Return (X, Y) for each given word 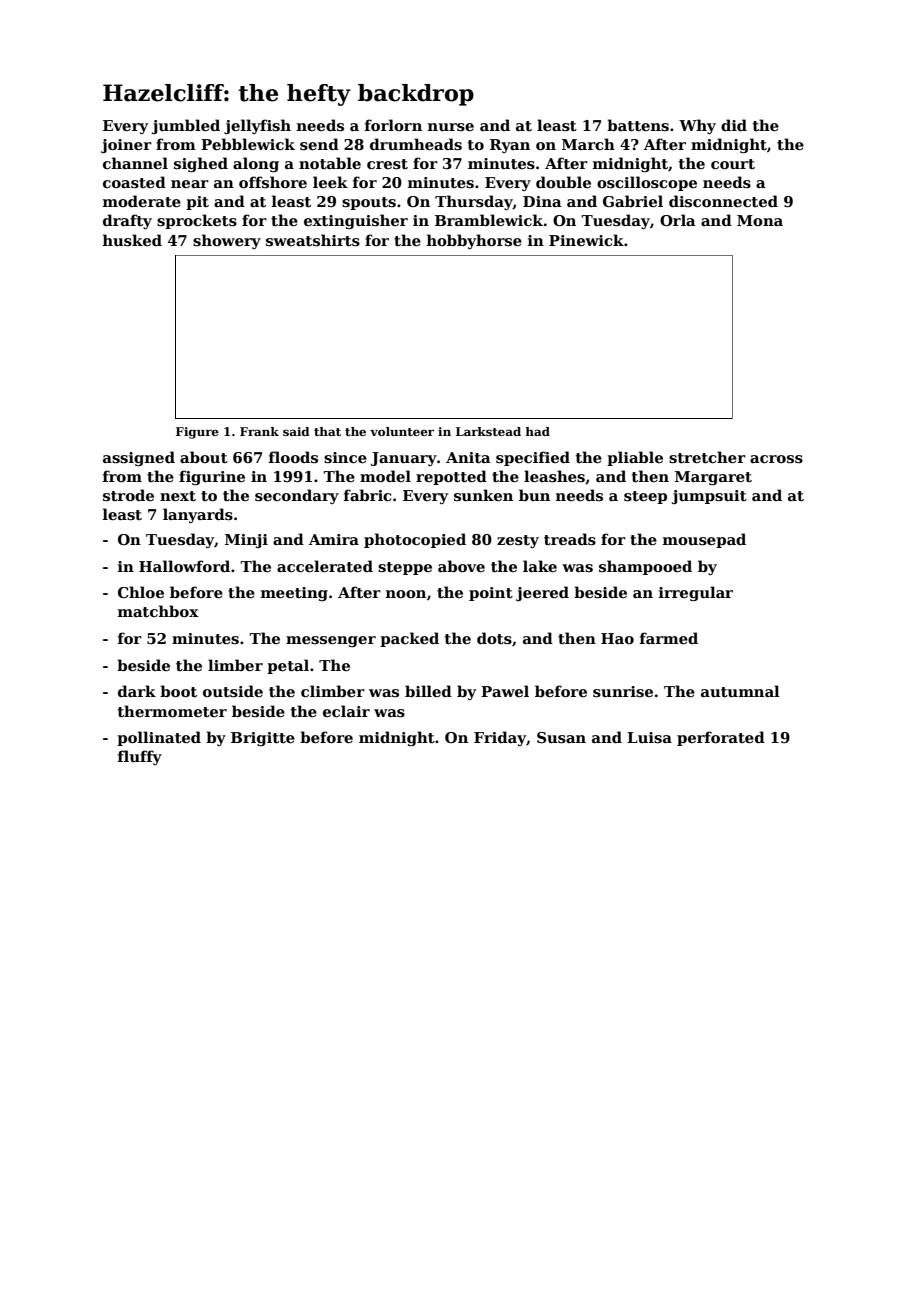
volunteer (402, 431)
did (734, 125)
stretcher (707, 457)
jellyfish (257, 126)
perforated (721, 738)
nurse (451, 127)
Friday (500, 738)
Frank (259, 431)
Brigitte (263, 739)
